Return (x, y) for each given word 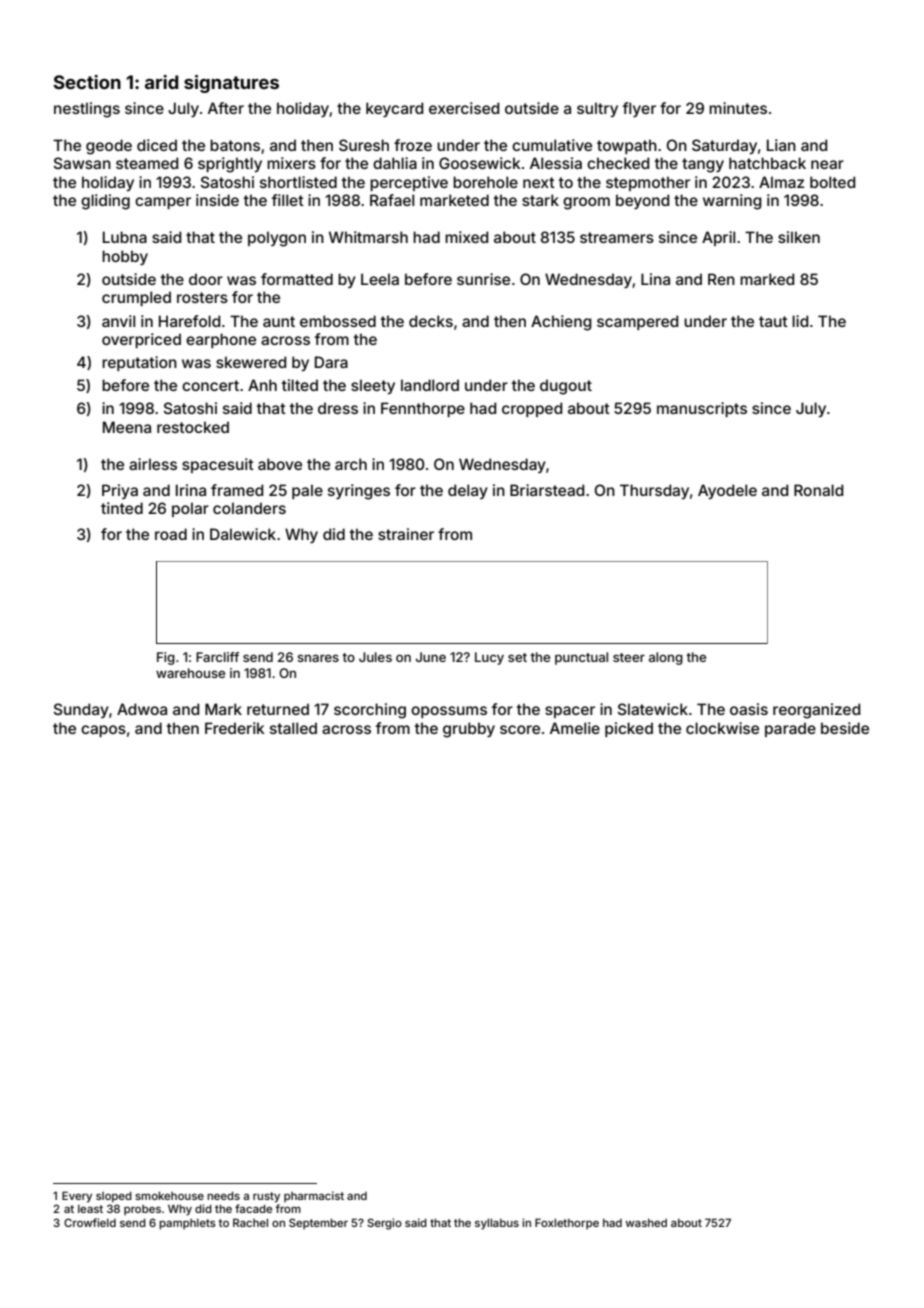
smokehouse (169, 1196)
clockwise (722, 728)
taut (773, 321)
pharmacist (314, 1196)
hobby (125, 257)
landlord (430, 385)
